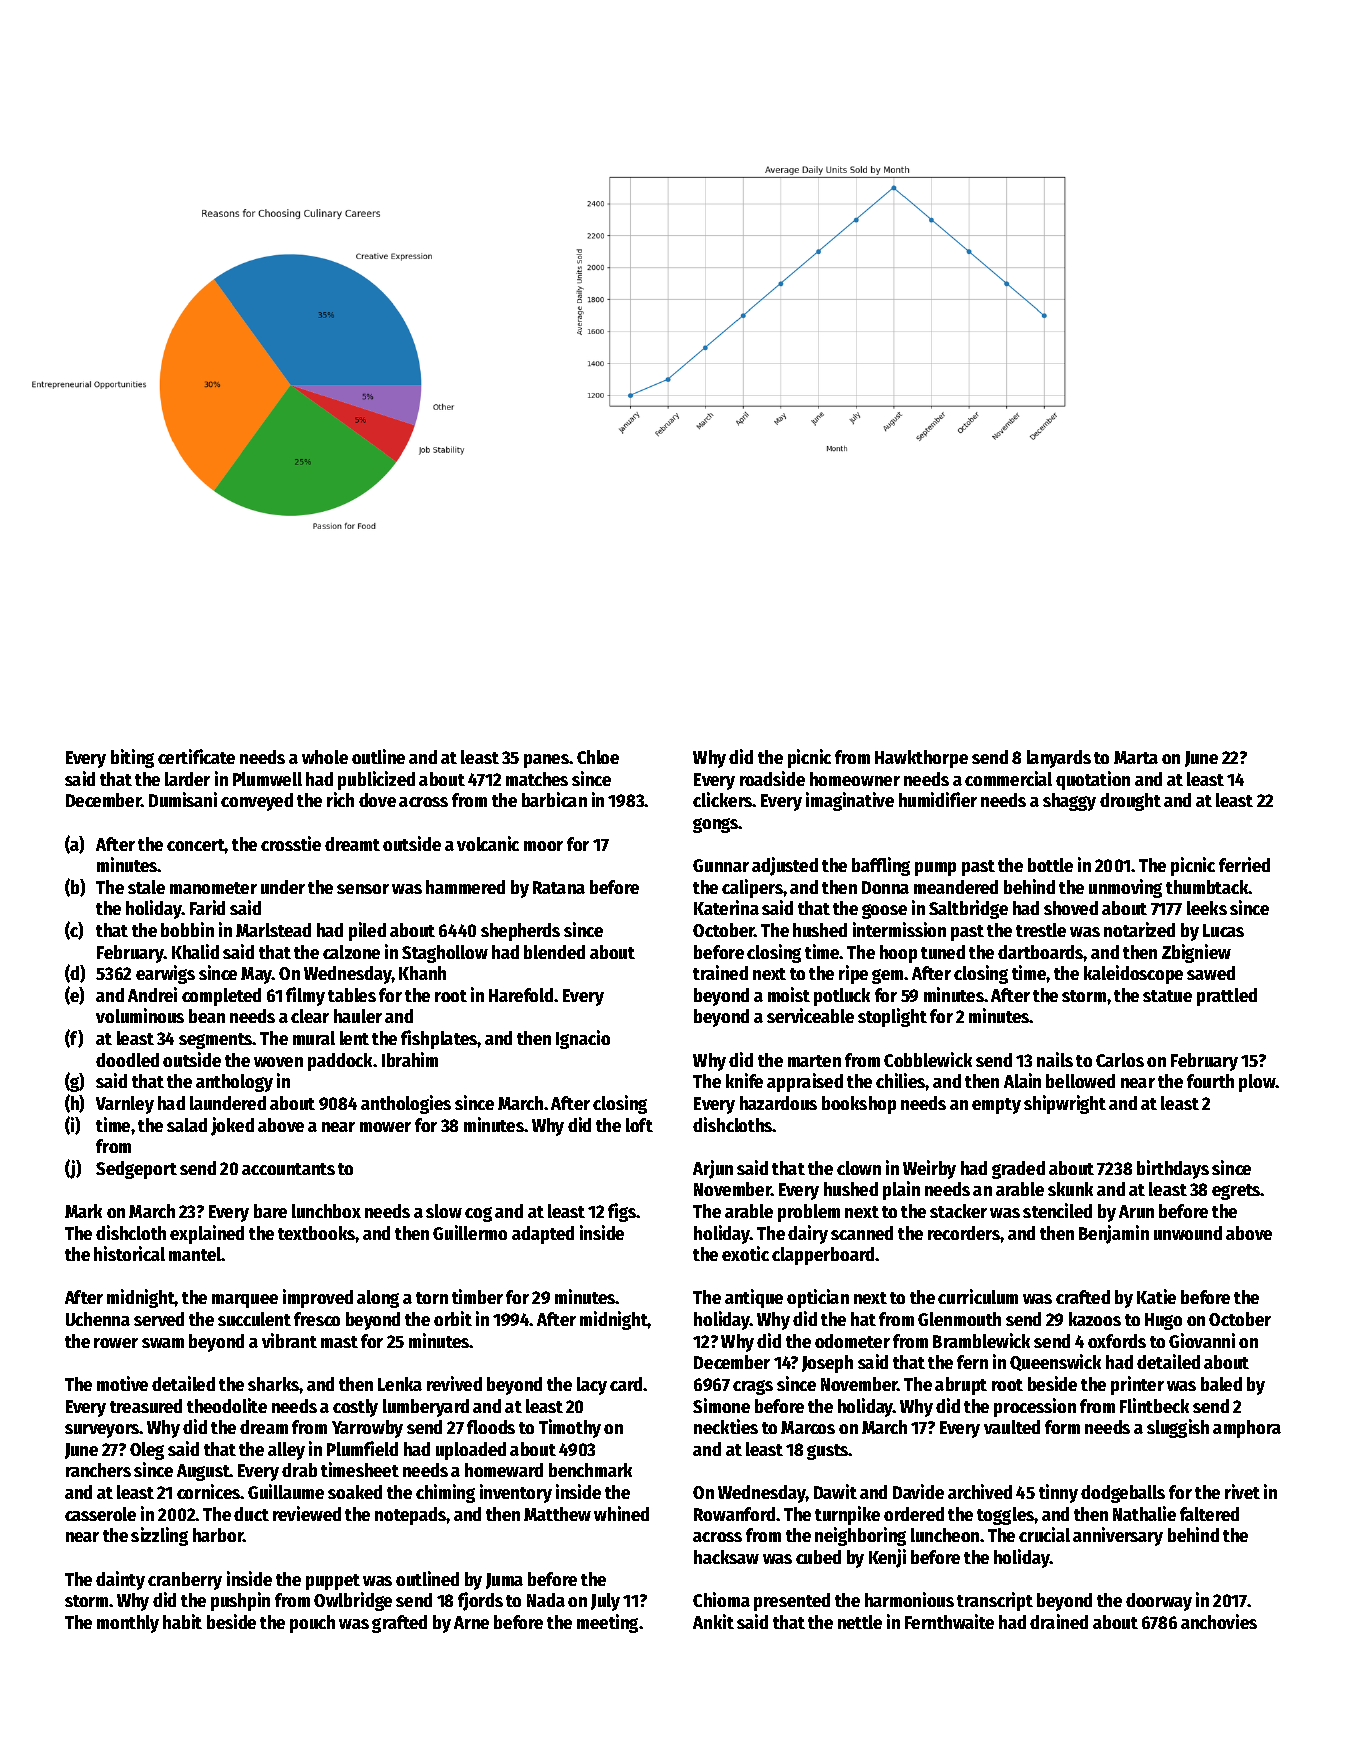 This screenshot has width=1348, height=1744. What do you see at coordinates (713, 1621) in the screenshot?
I see `Ankit` at bounding box center [713, 1621].
